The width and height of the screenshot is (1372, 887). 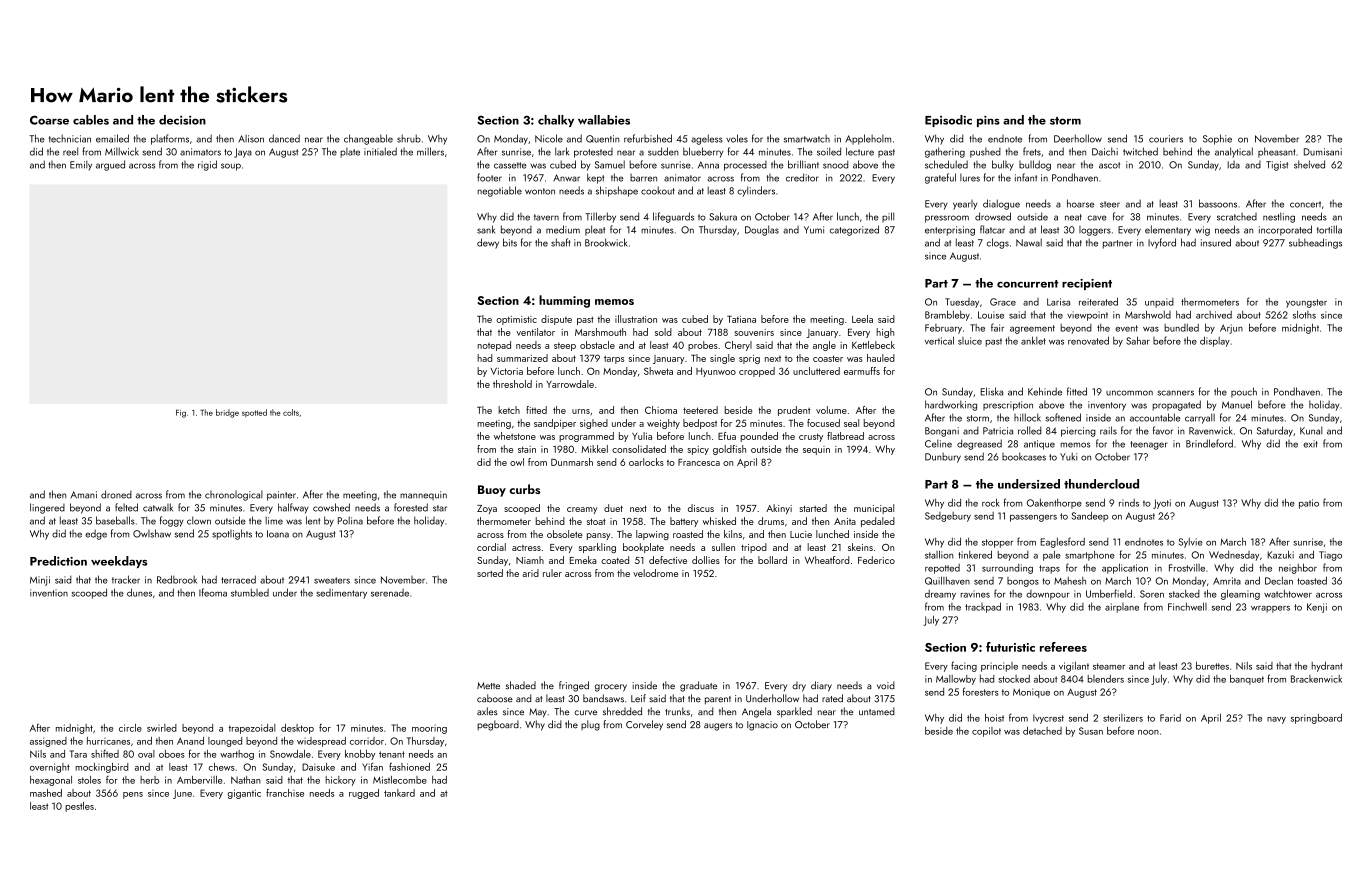 What do you see at coordinates (252, 729) in the screenshot?
I see `trapezoidal` at bounding box center [252, 729].
